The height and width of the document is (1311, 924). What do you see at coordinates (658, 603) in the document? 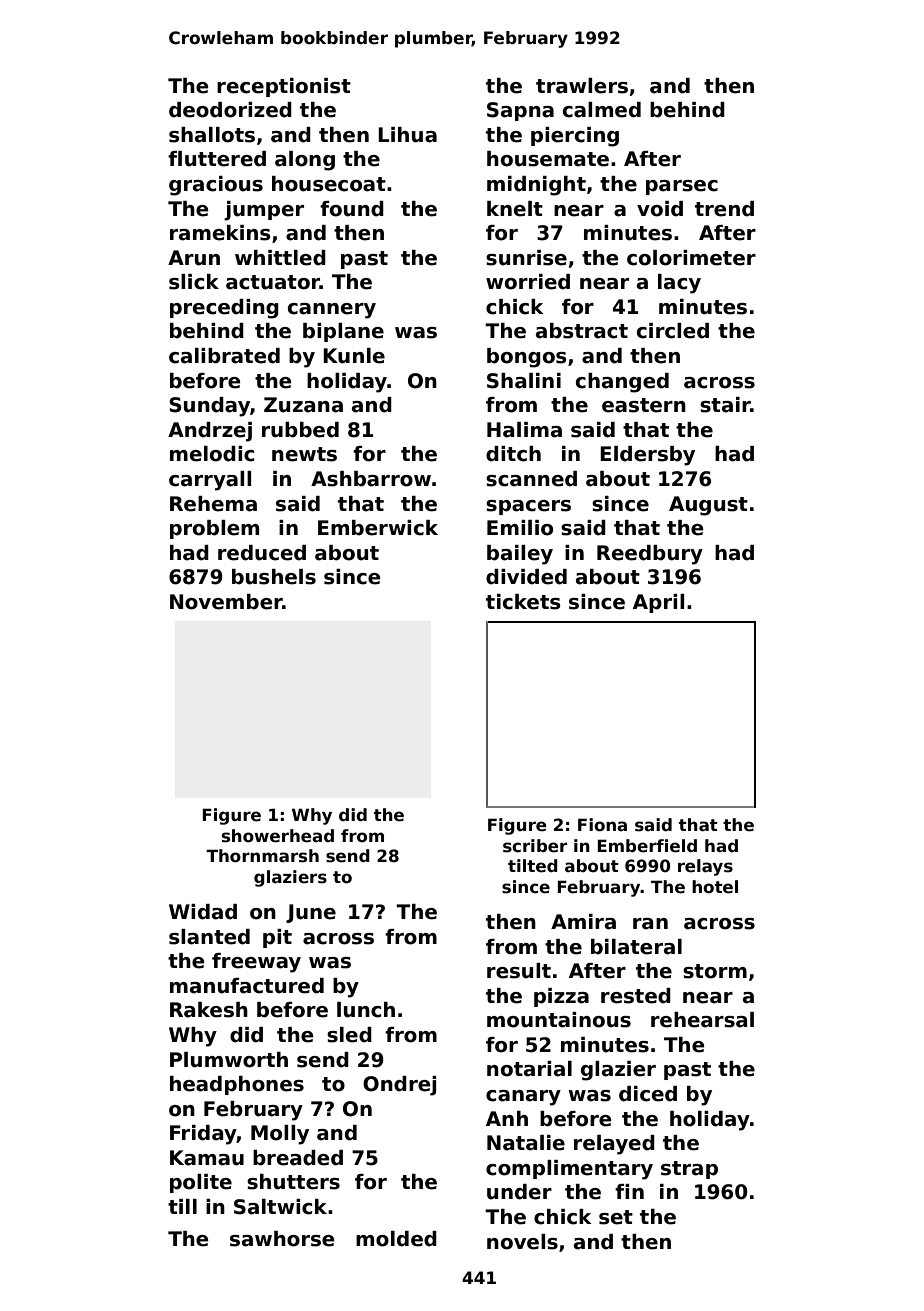
I see `April` at bounding box center [658, 603].
